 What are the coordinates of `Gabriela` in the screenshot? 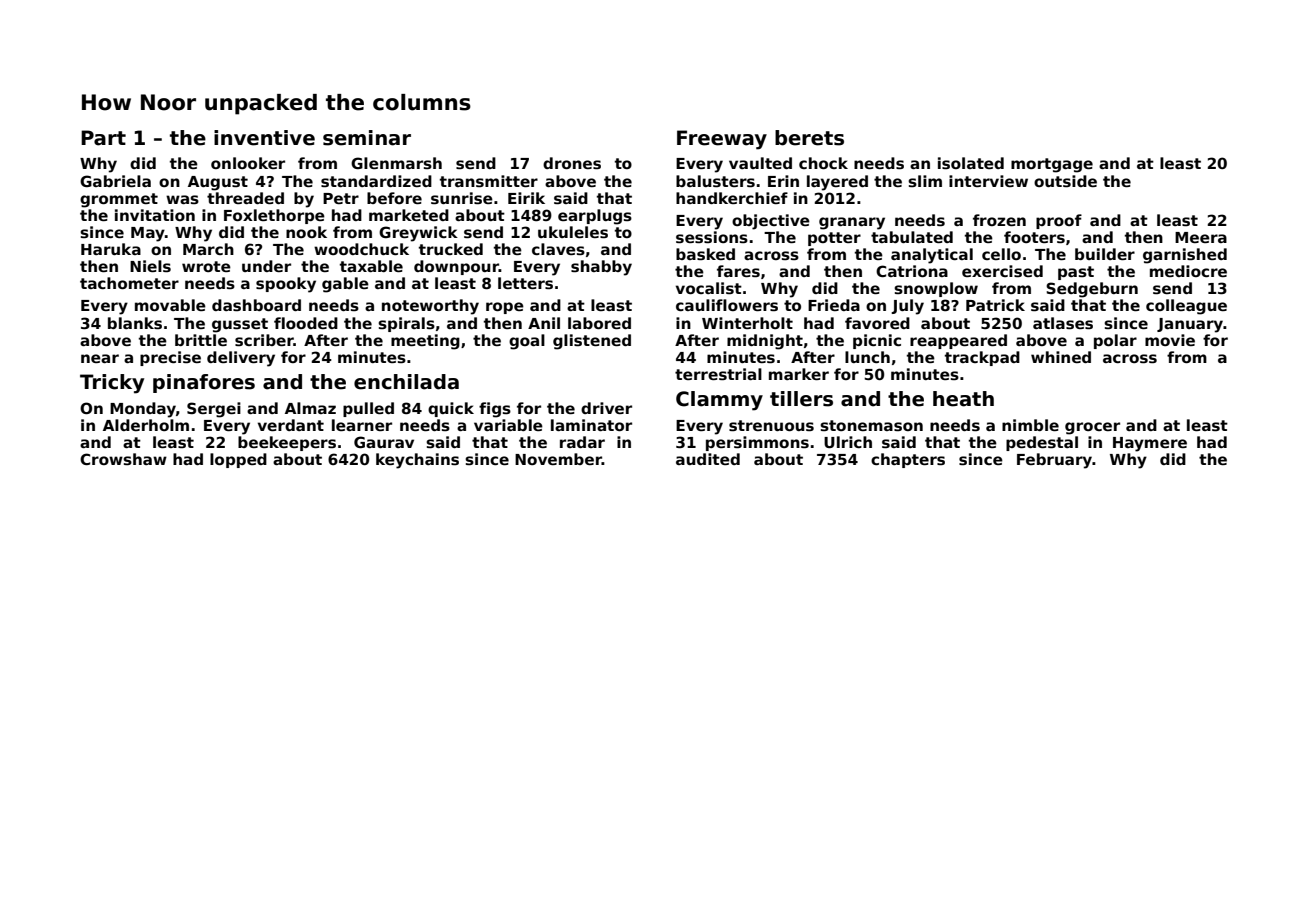 It's located at (115, 181).
